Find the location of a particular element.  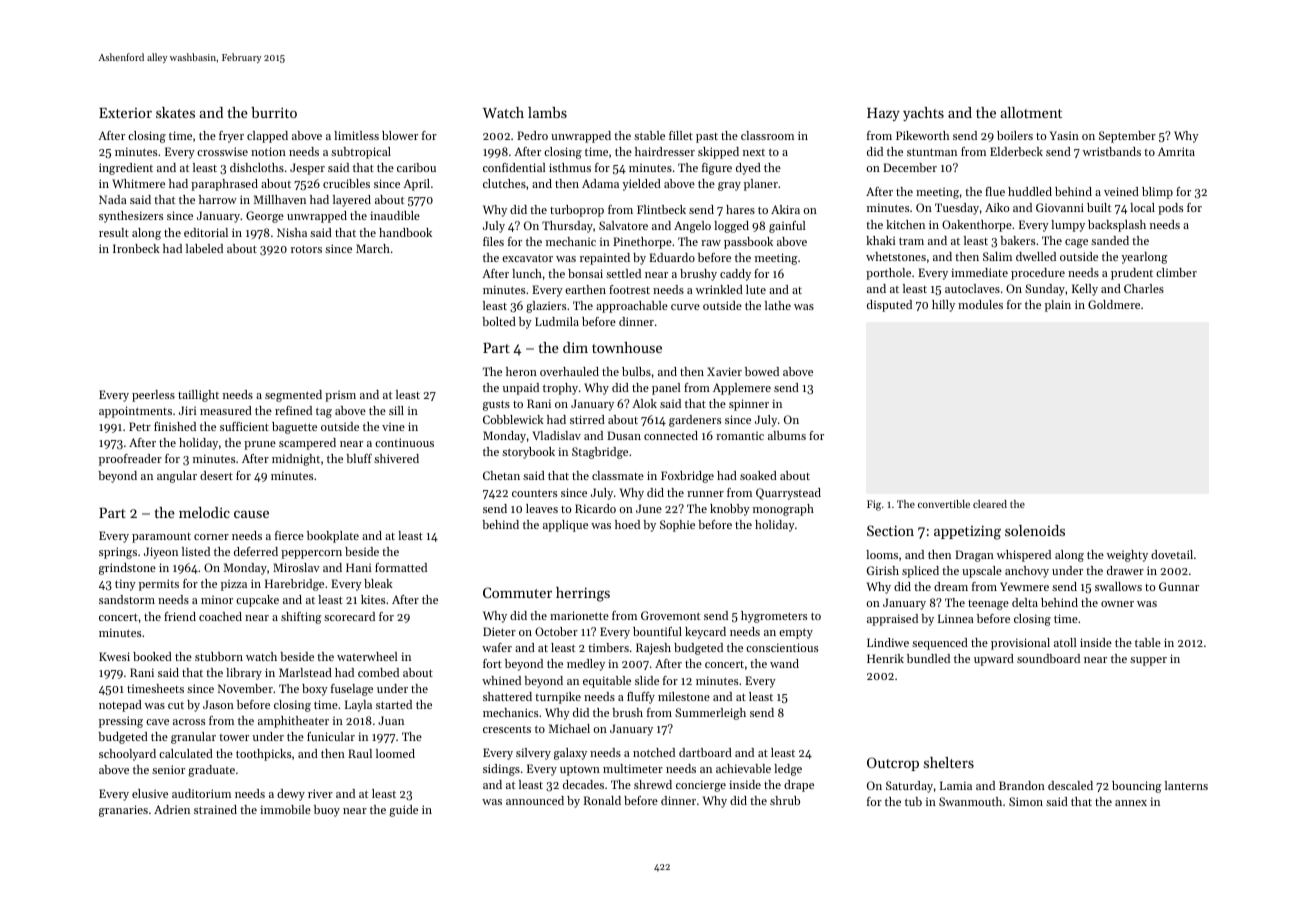

lambs is located at coordinates (547, 112).
